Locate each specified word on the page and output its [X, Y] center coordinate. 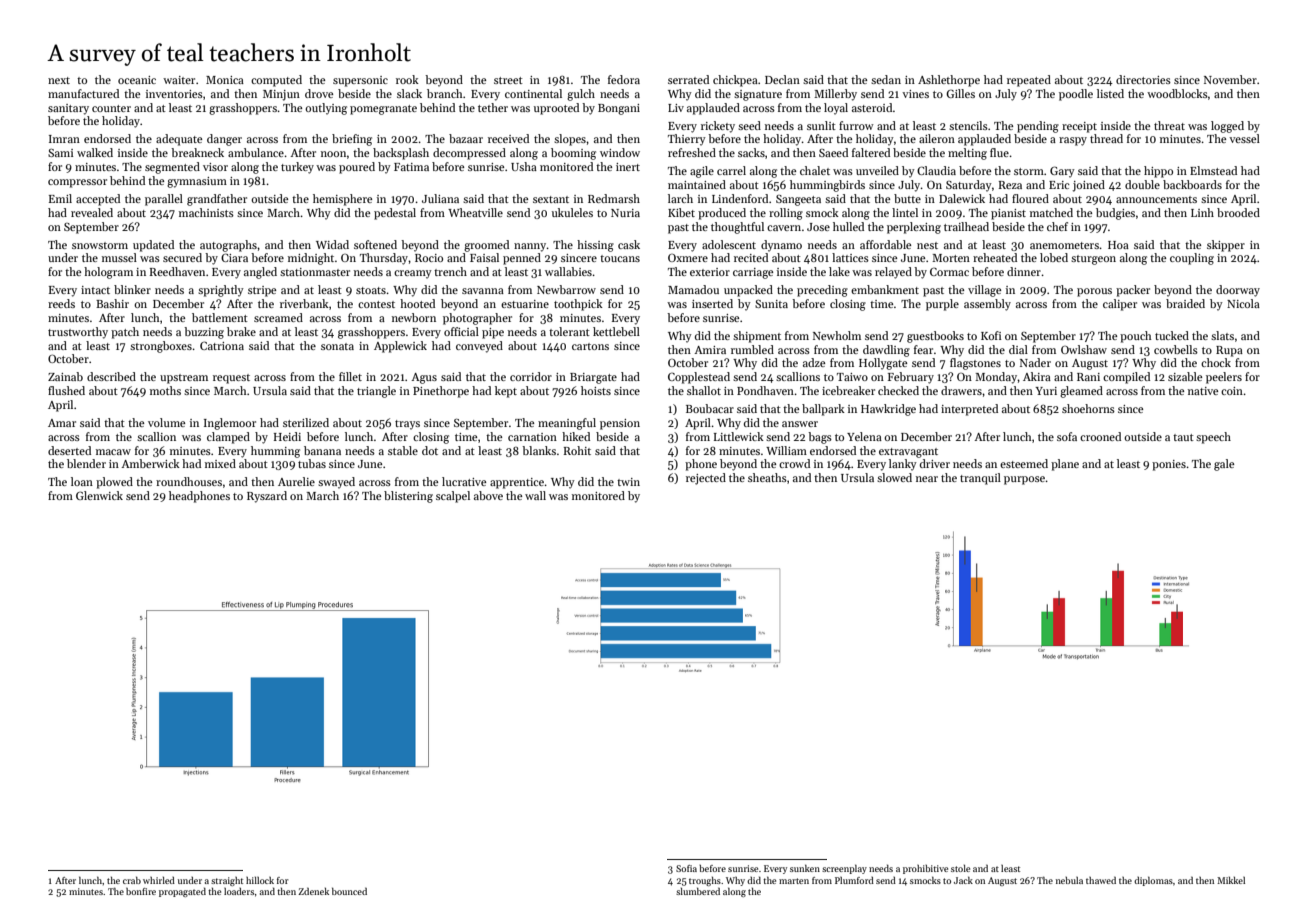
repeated [1029, 81]
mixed [220, 463]
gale [1224, 465]
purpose [1024, 480]
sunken [805, 868]
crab [132, 880]
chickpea [735, 81]
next [59, 80]
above [488, 495]
